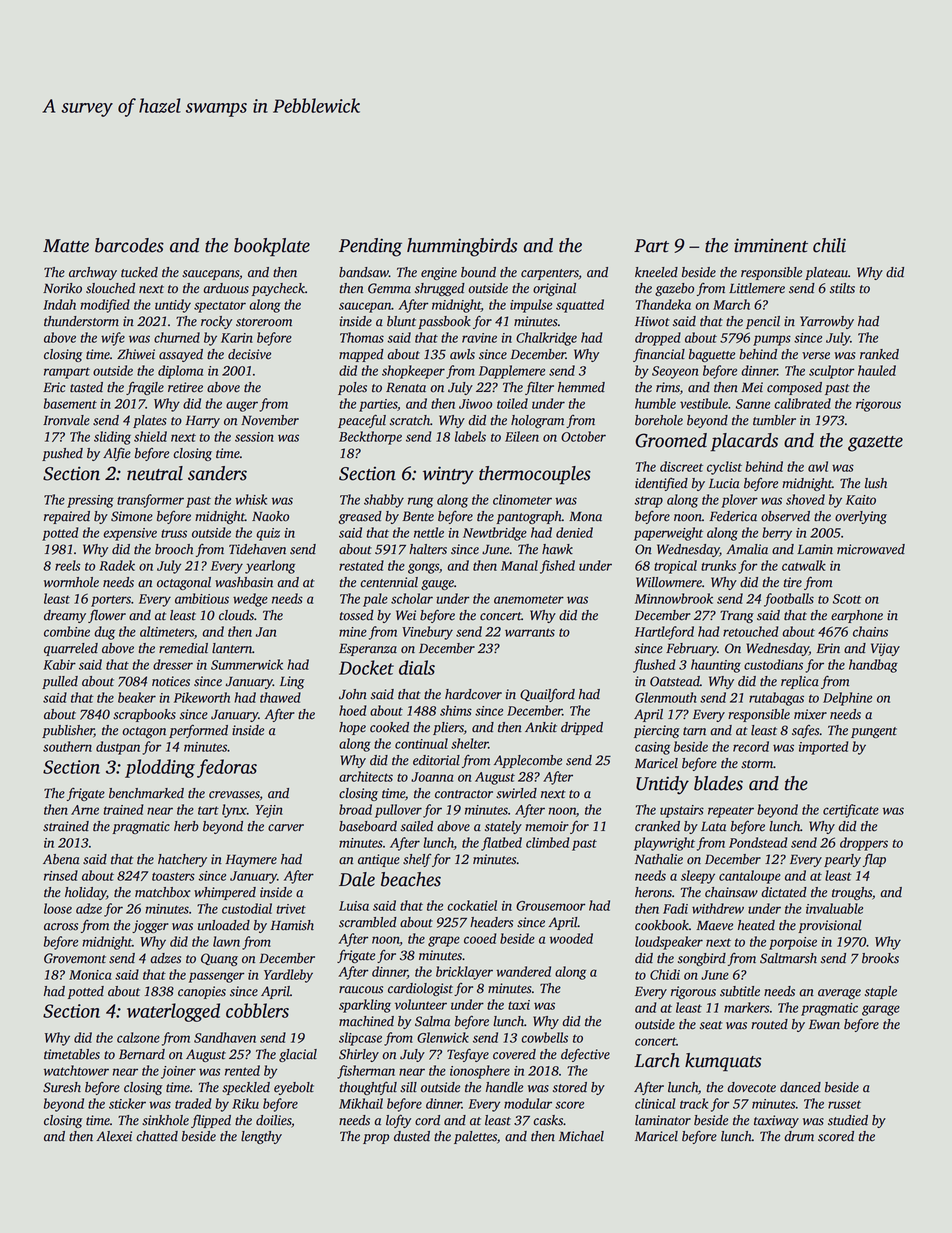 The height and width of the screenshot is (1233, 952). What do you see at coordinates (583, 436) in the screenshot?
I see `October` at bounding box center [583, 436].
